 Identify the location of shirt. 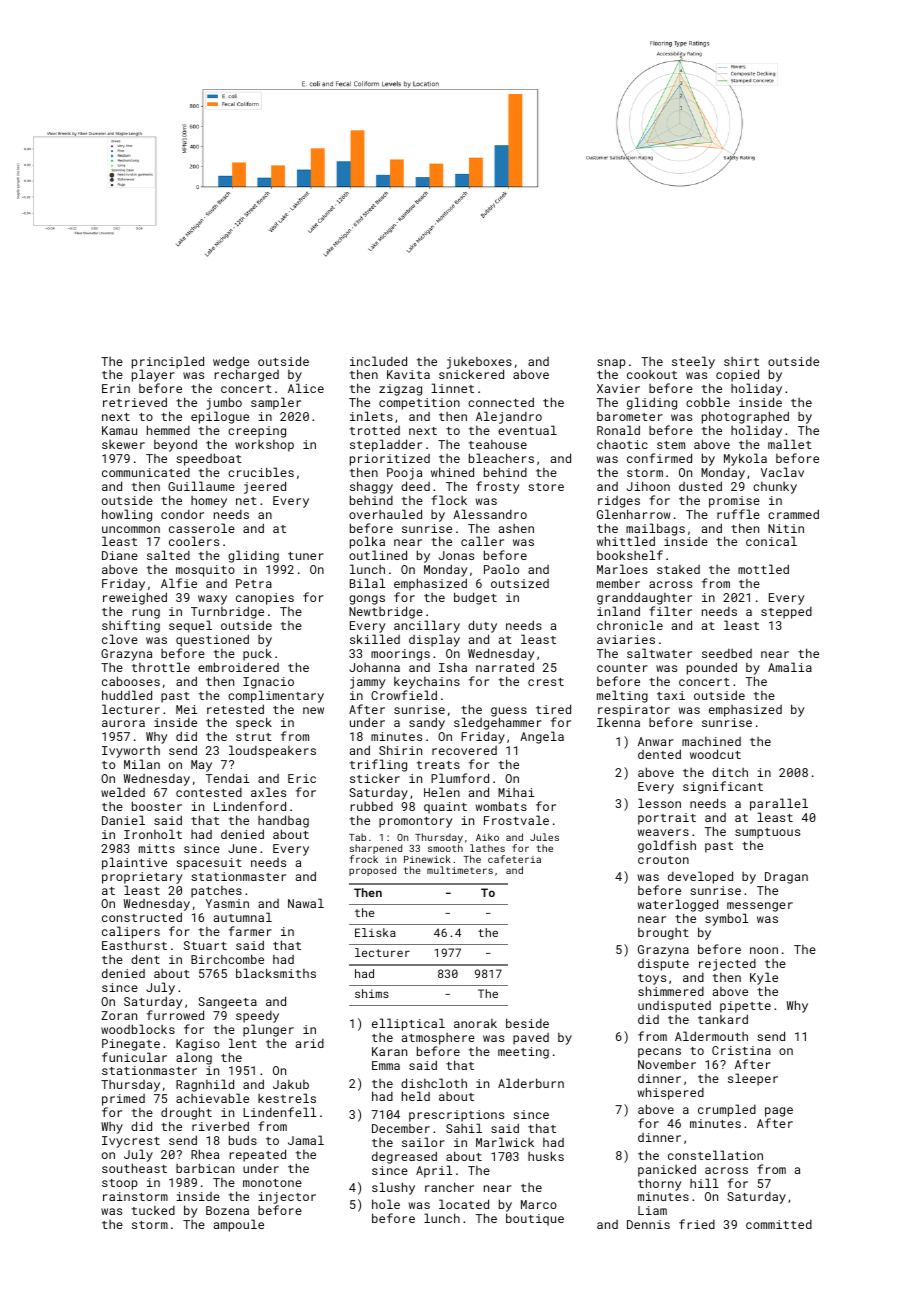
(741, 361).
